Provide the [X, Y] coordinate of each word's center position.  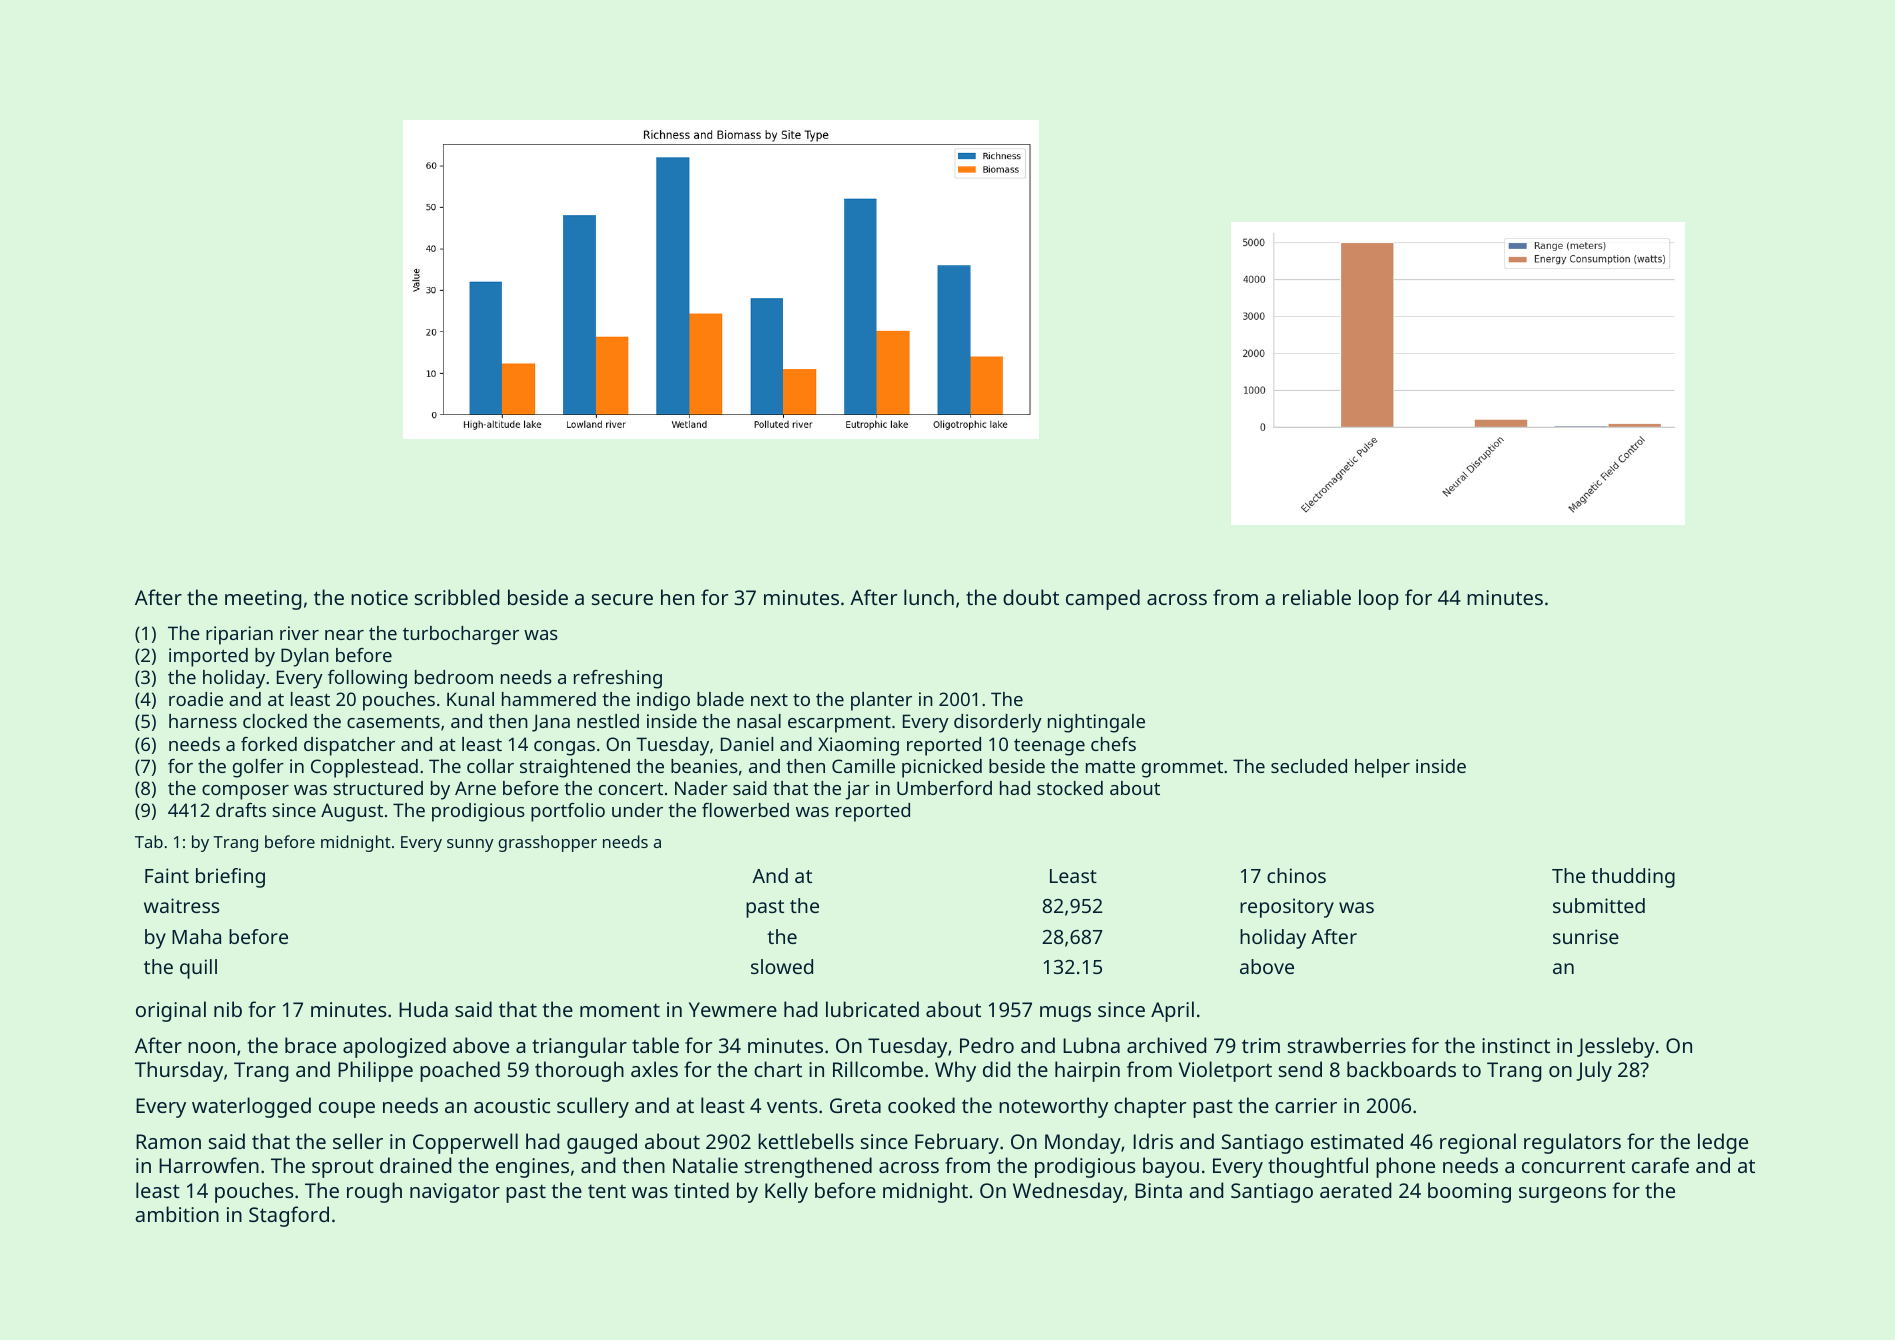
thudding [1633, 878]
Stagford [289, 1216]
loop [1379, 599]
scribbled [457, 597]
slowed [782, 966]
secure [622, 599]
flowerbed [745, 810]
